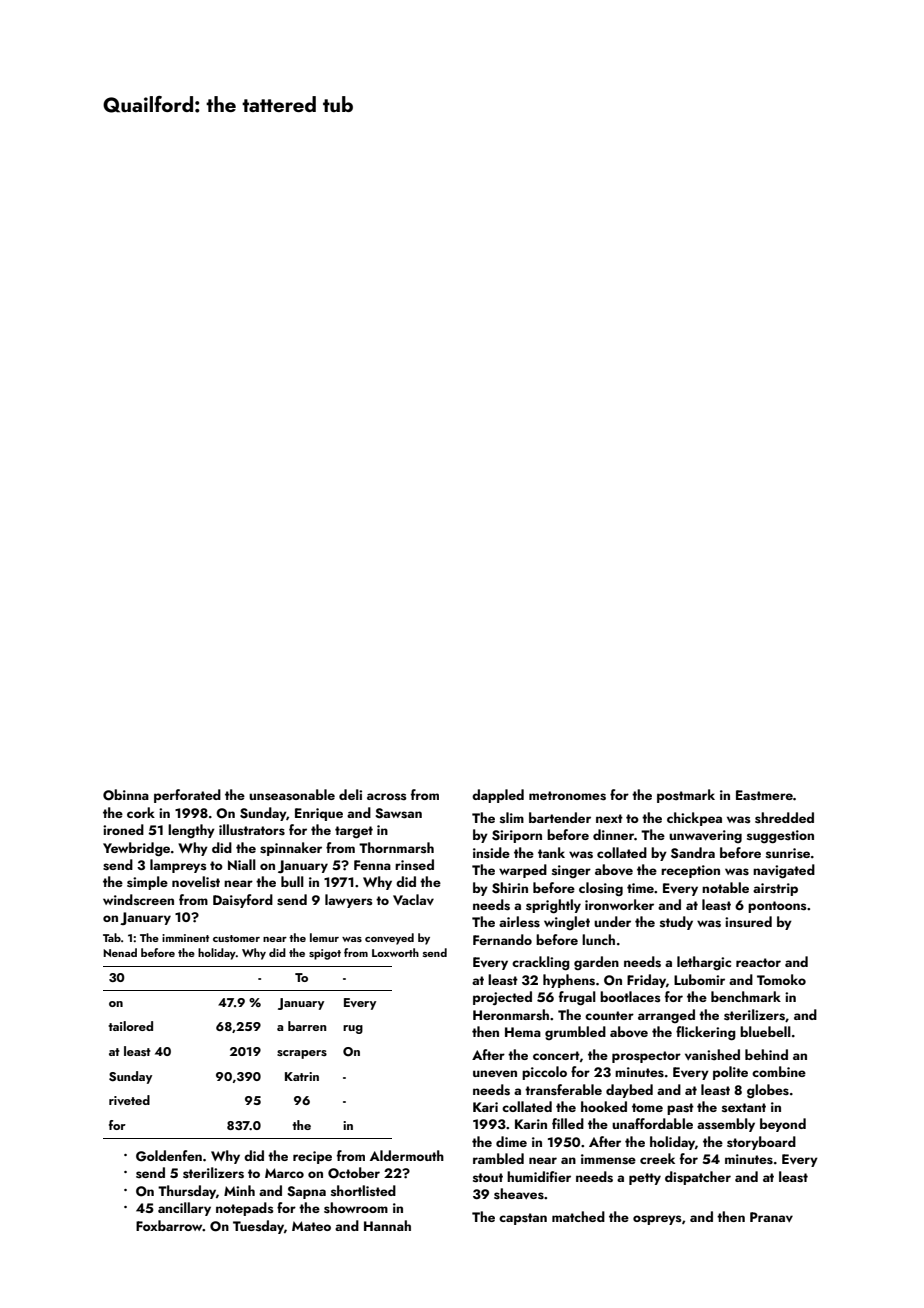 Image resolution: width=924 pixels, height=1308 pixels. I want to click on Katrin, so click(302, 1076).
